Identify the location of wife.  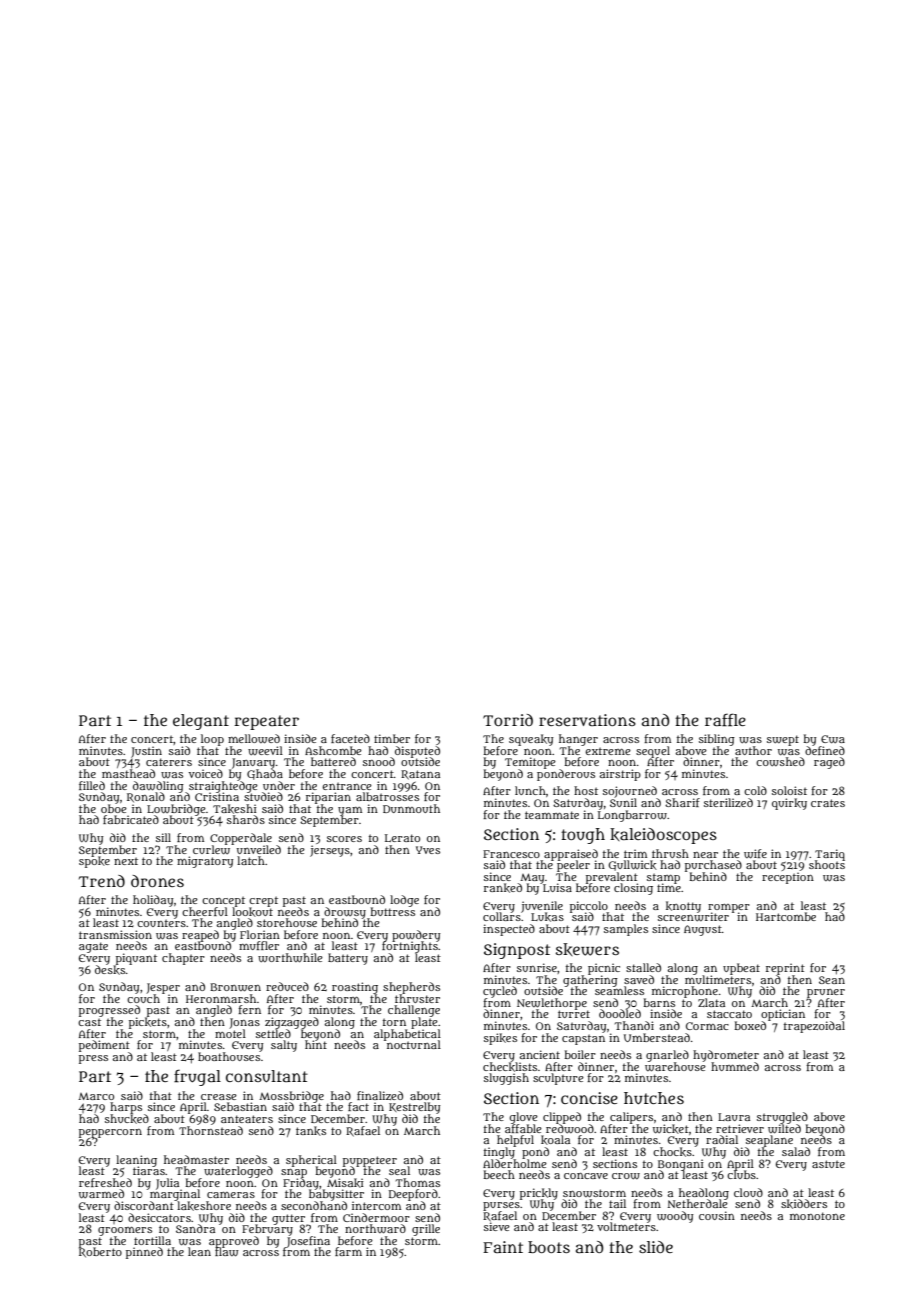
(755, 854).
